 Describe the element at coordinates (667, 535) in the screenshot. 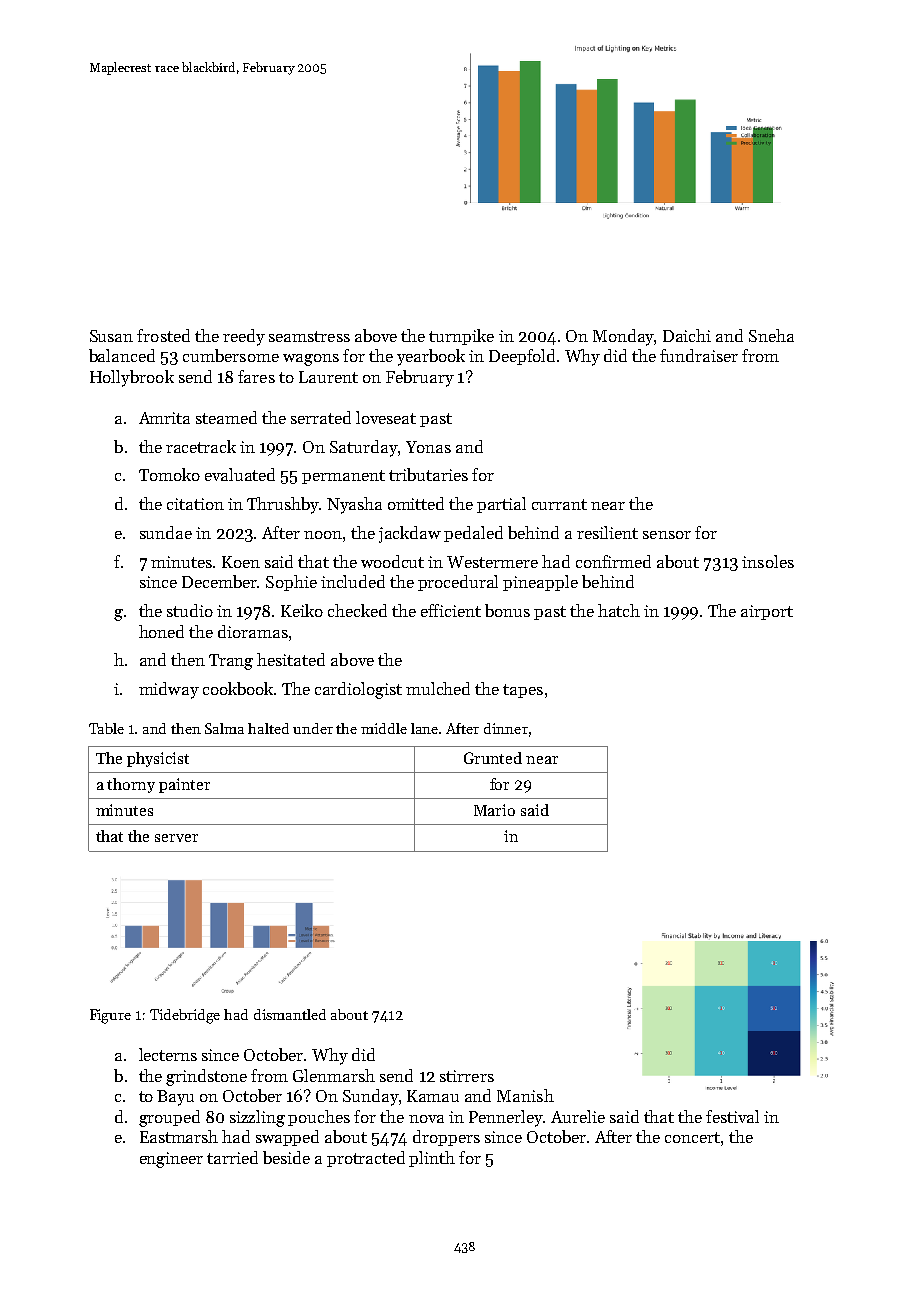

I see `sensor` at that location.
